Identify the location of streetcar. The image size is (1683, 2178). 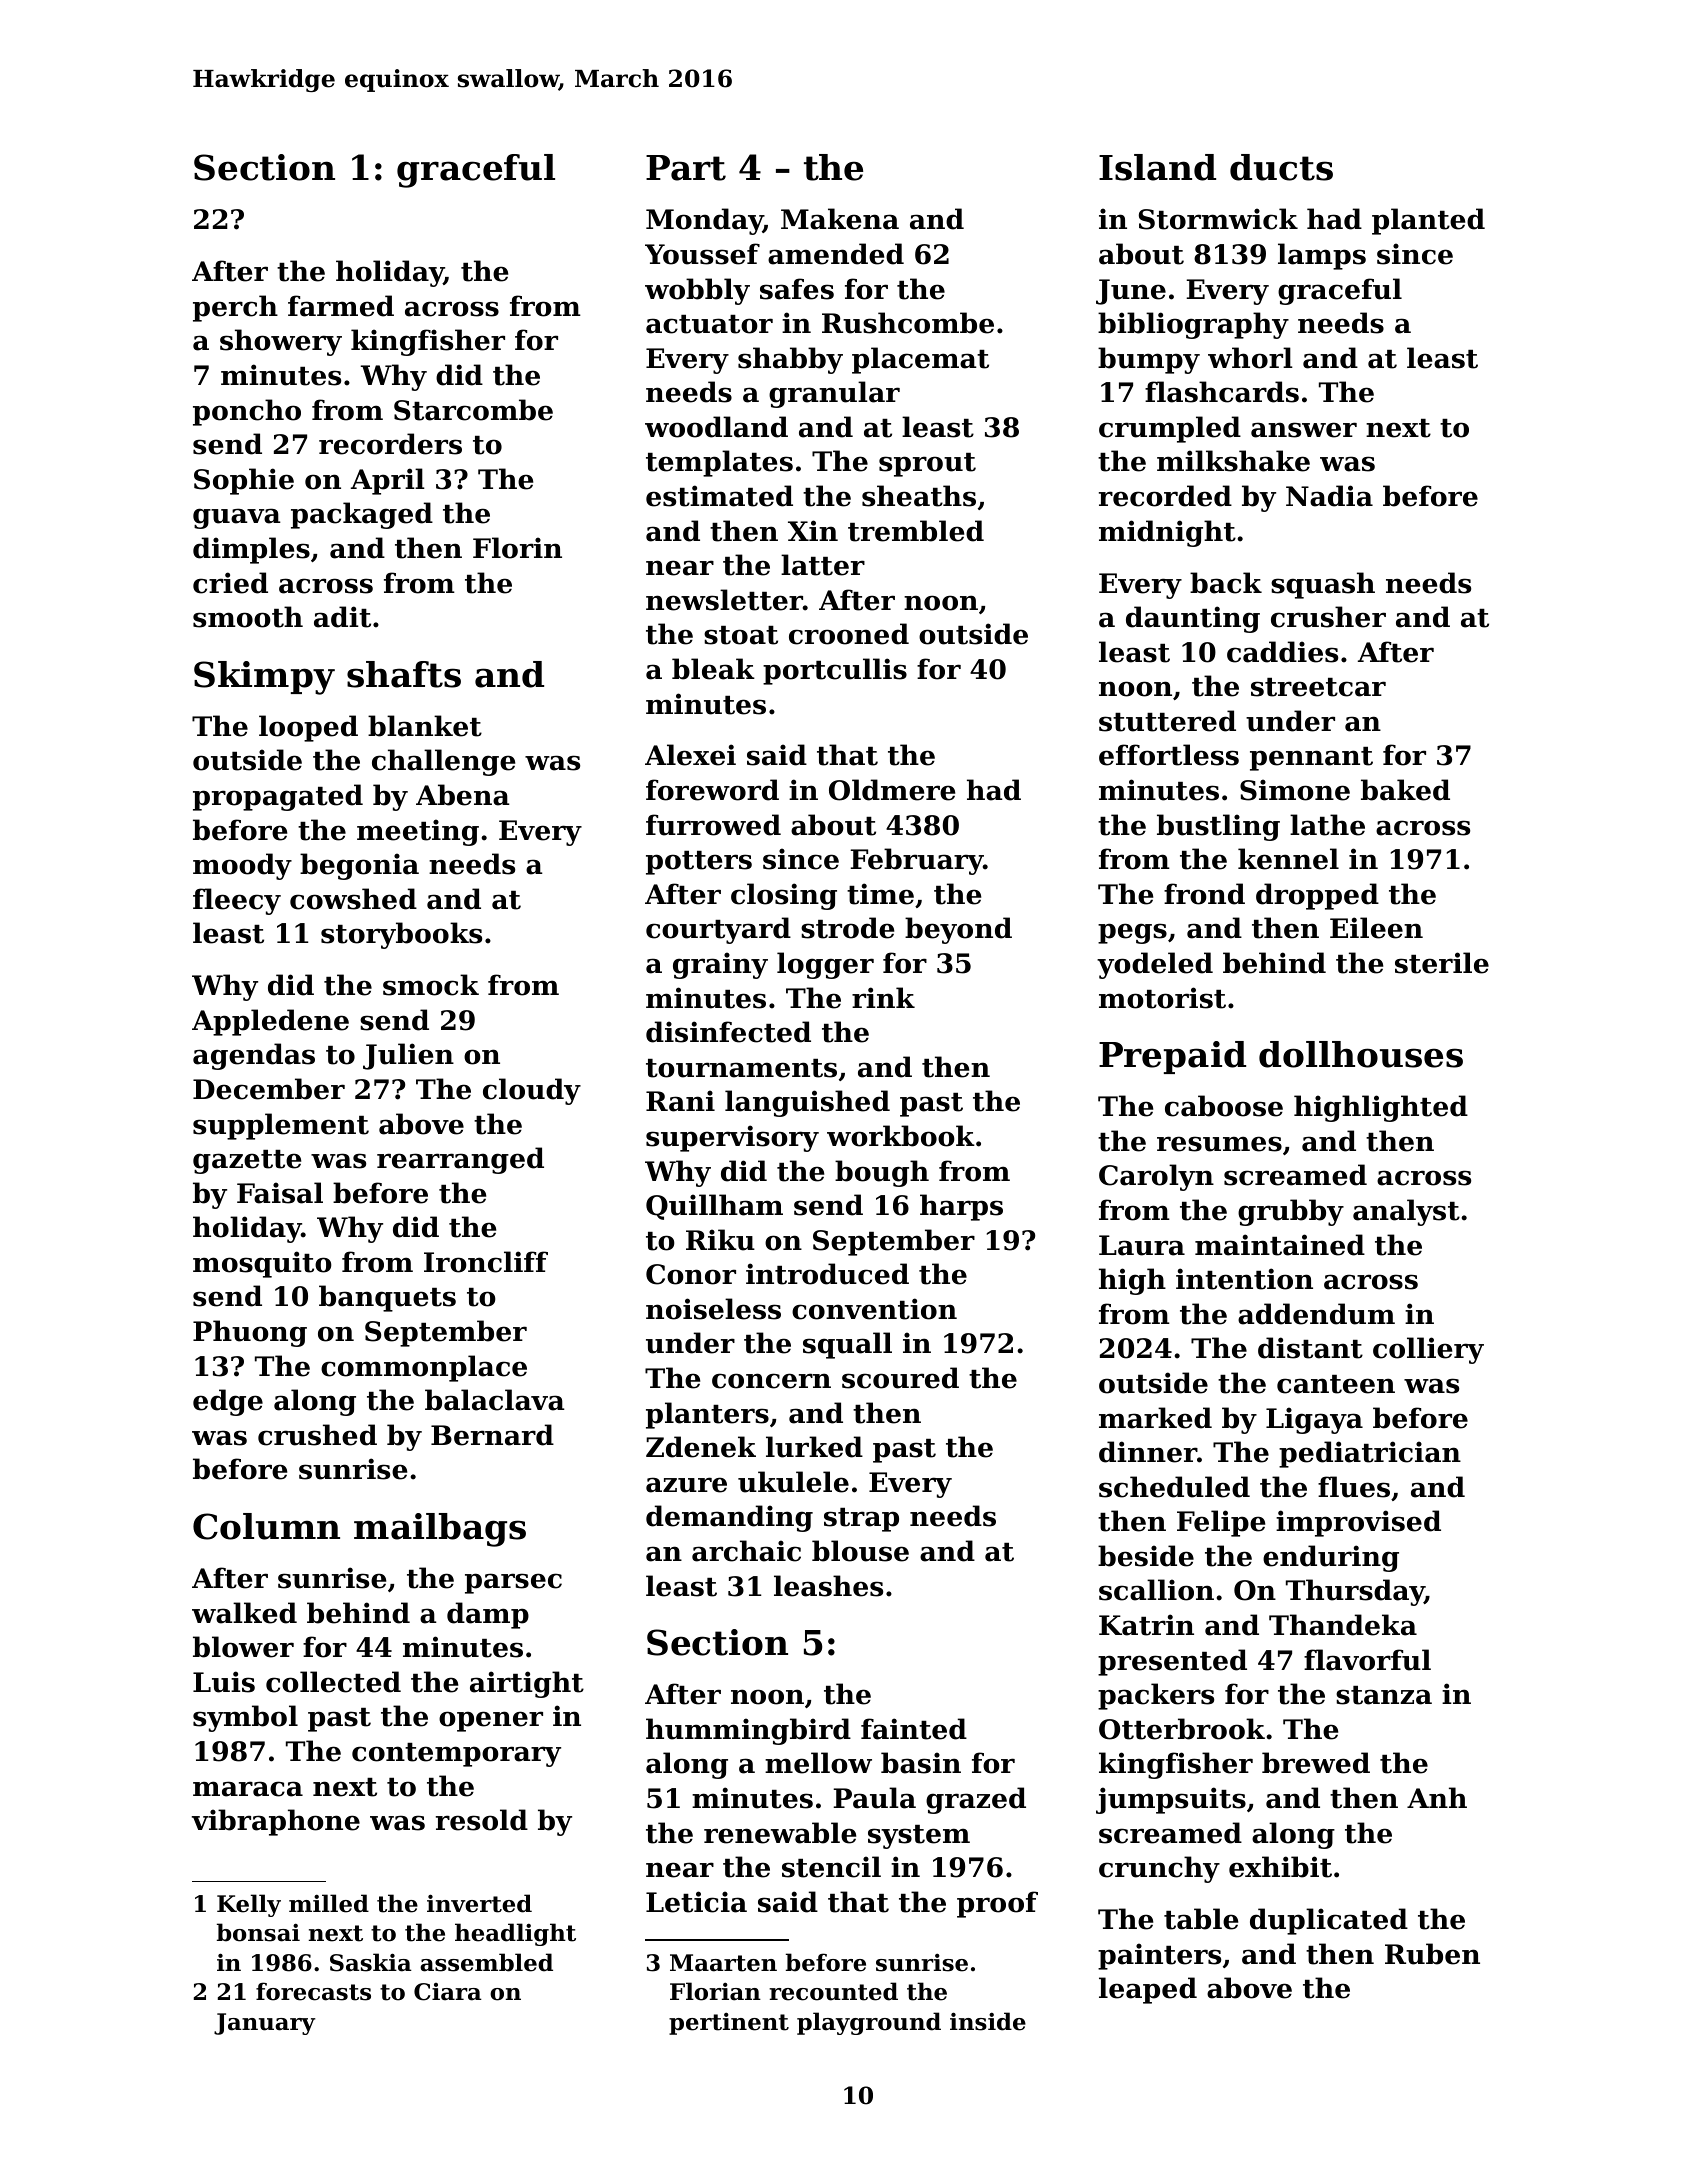
(1318, 687).
